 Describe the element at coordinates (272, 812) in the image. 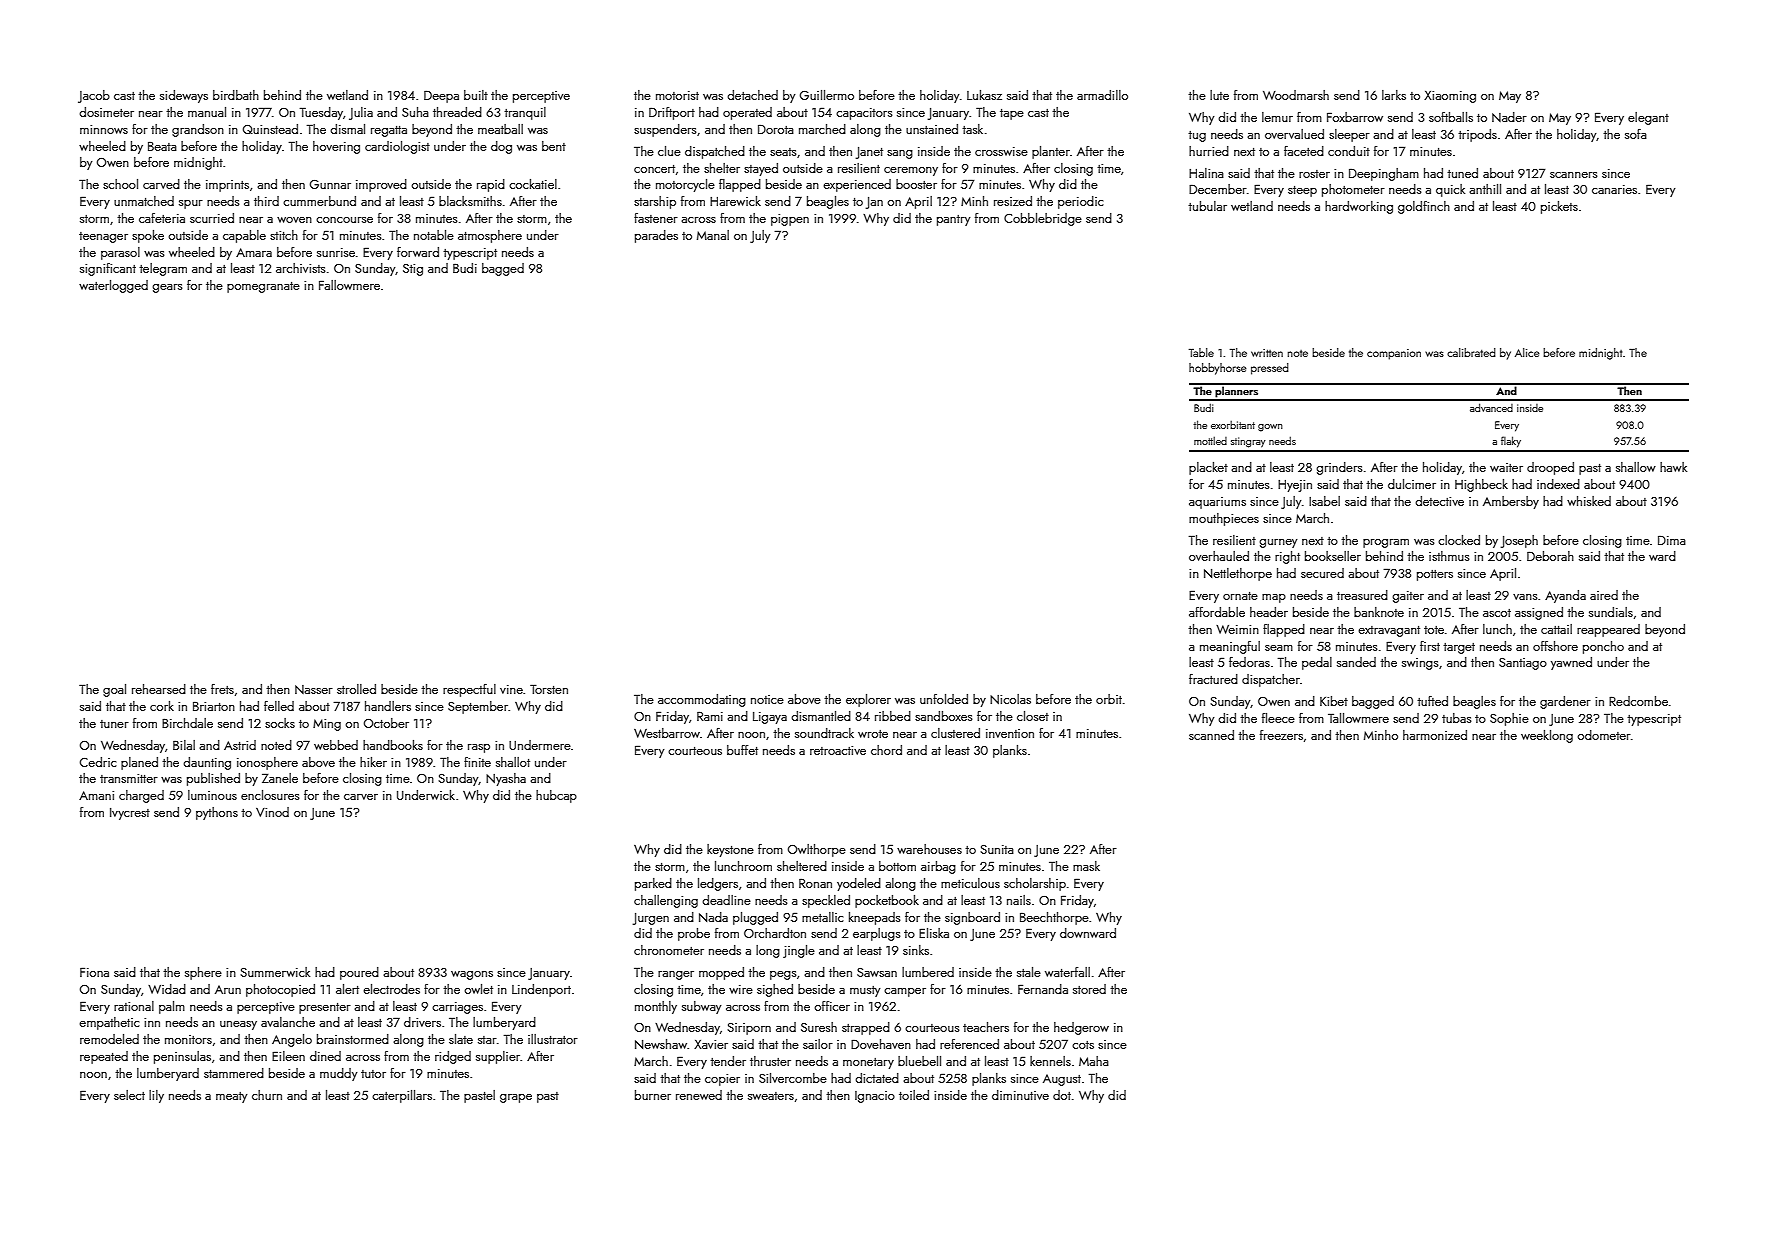

I see `Vinod` at that location.
